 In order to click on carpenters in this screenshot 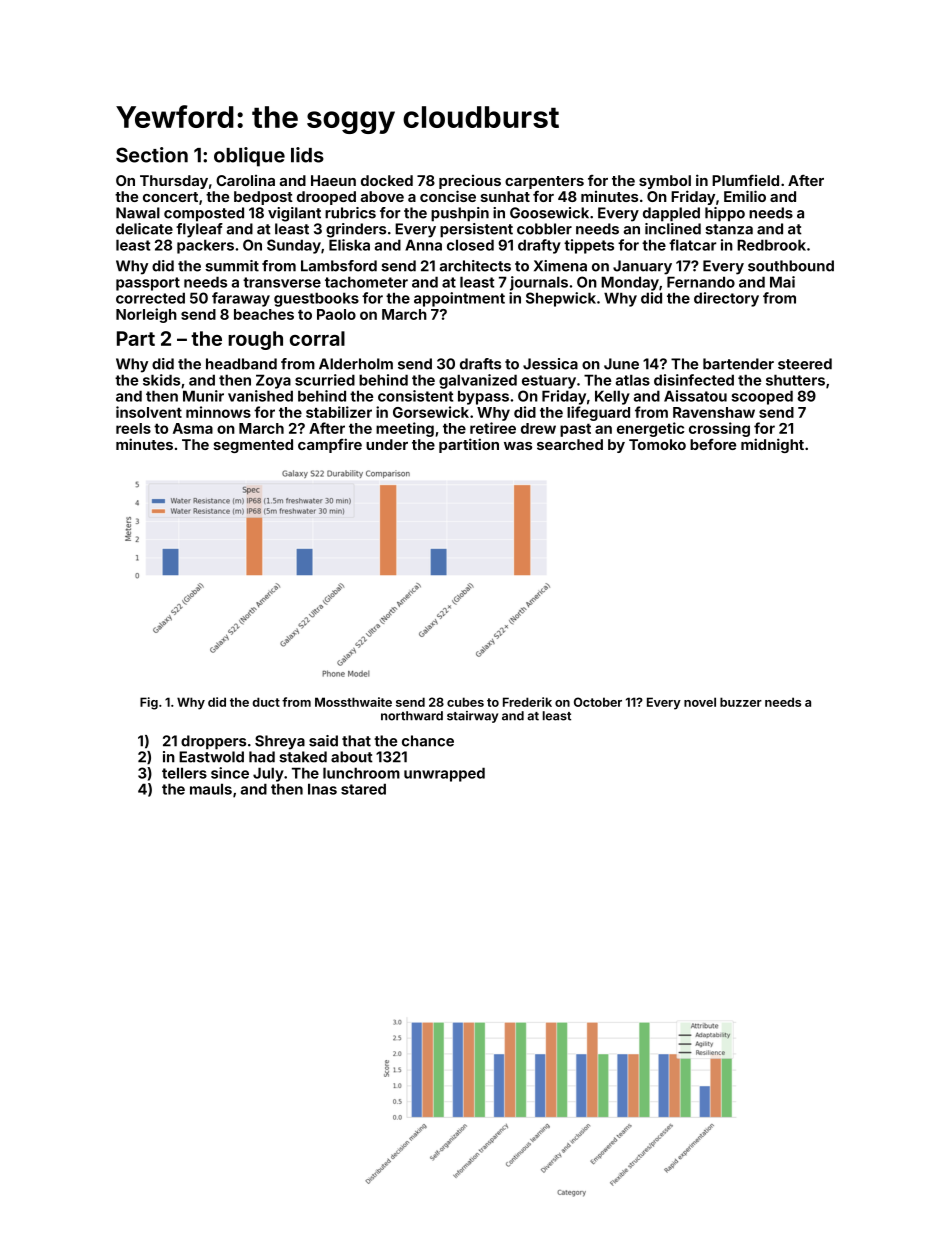, I will do `click(544, 182)`.
